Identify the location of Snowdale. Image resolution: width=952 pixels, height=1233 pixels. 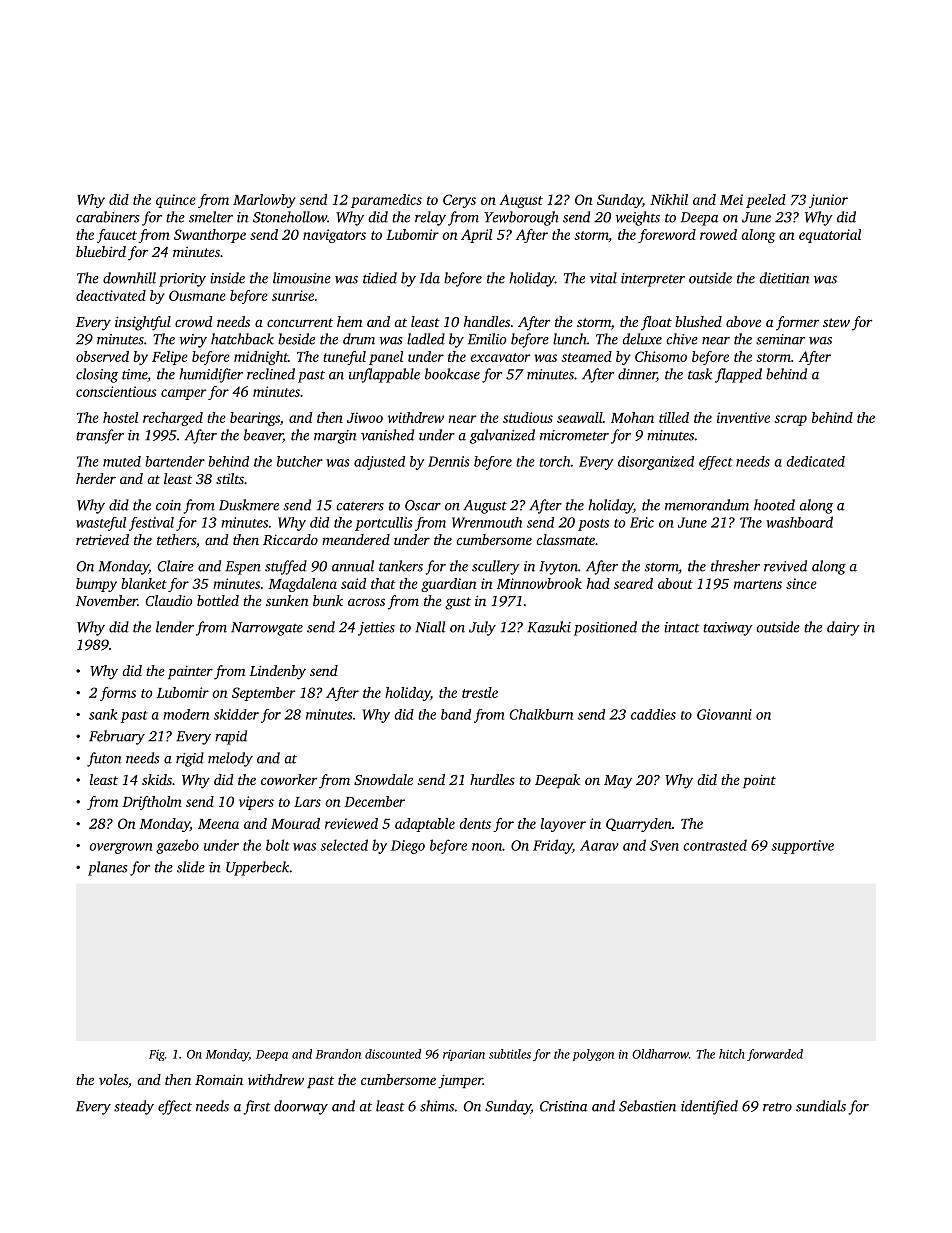
(383, 779).
